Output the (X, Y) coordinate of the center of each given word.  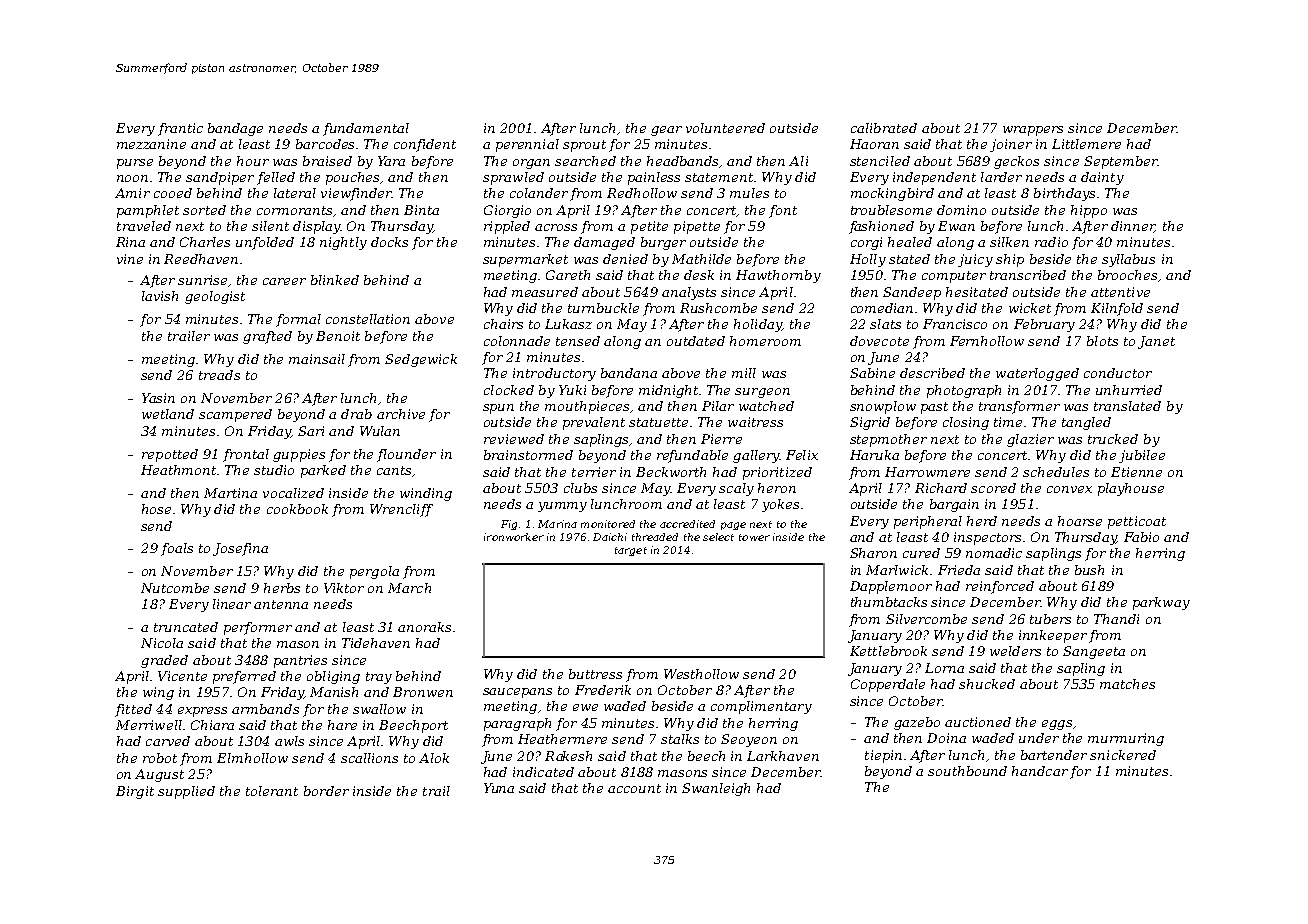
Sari (311, 431)
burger (663, 243)
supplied (186, 792)
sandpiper (220, 178)
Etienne (1136, 472)
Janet (1156, 342)
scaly (736, 489)
